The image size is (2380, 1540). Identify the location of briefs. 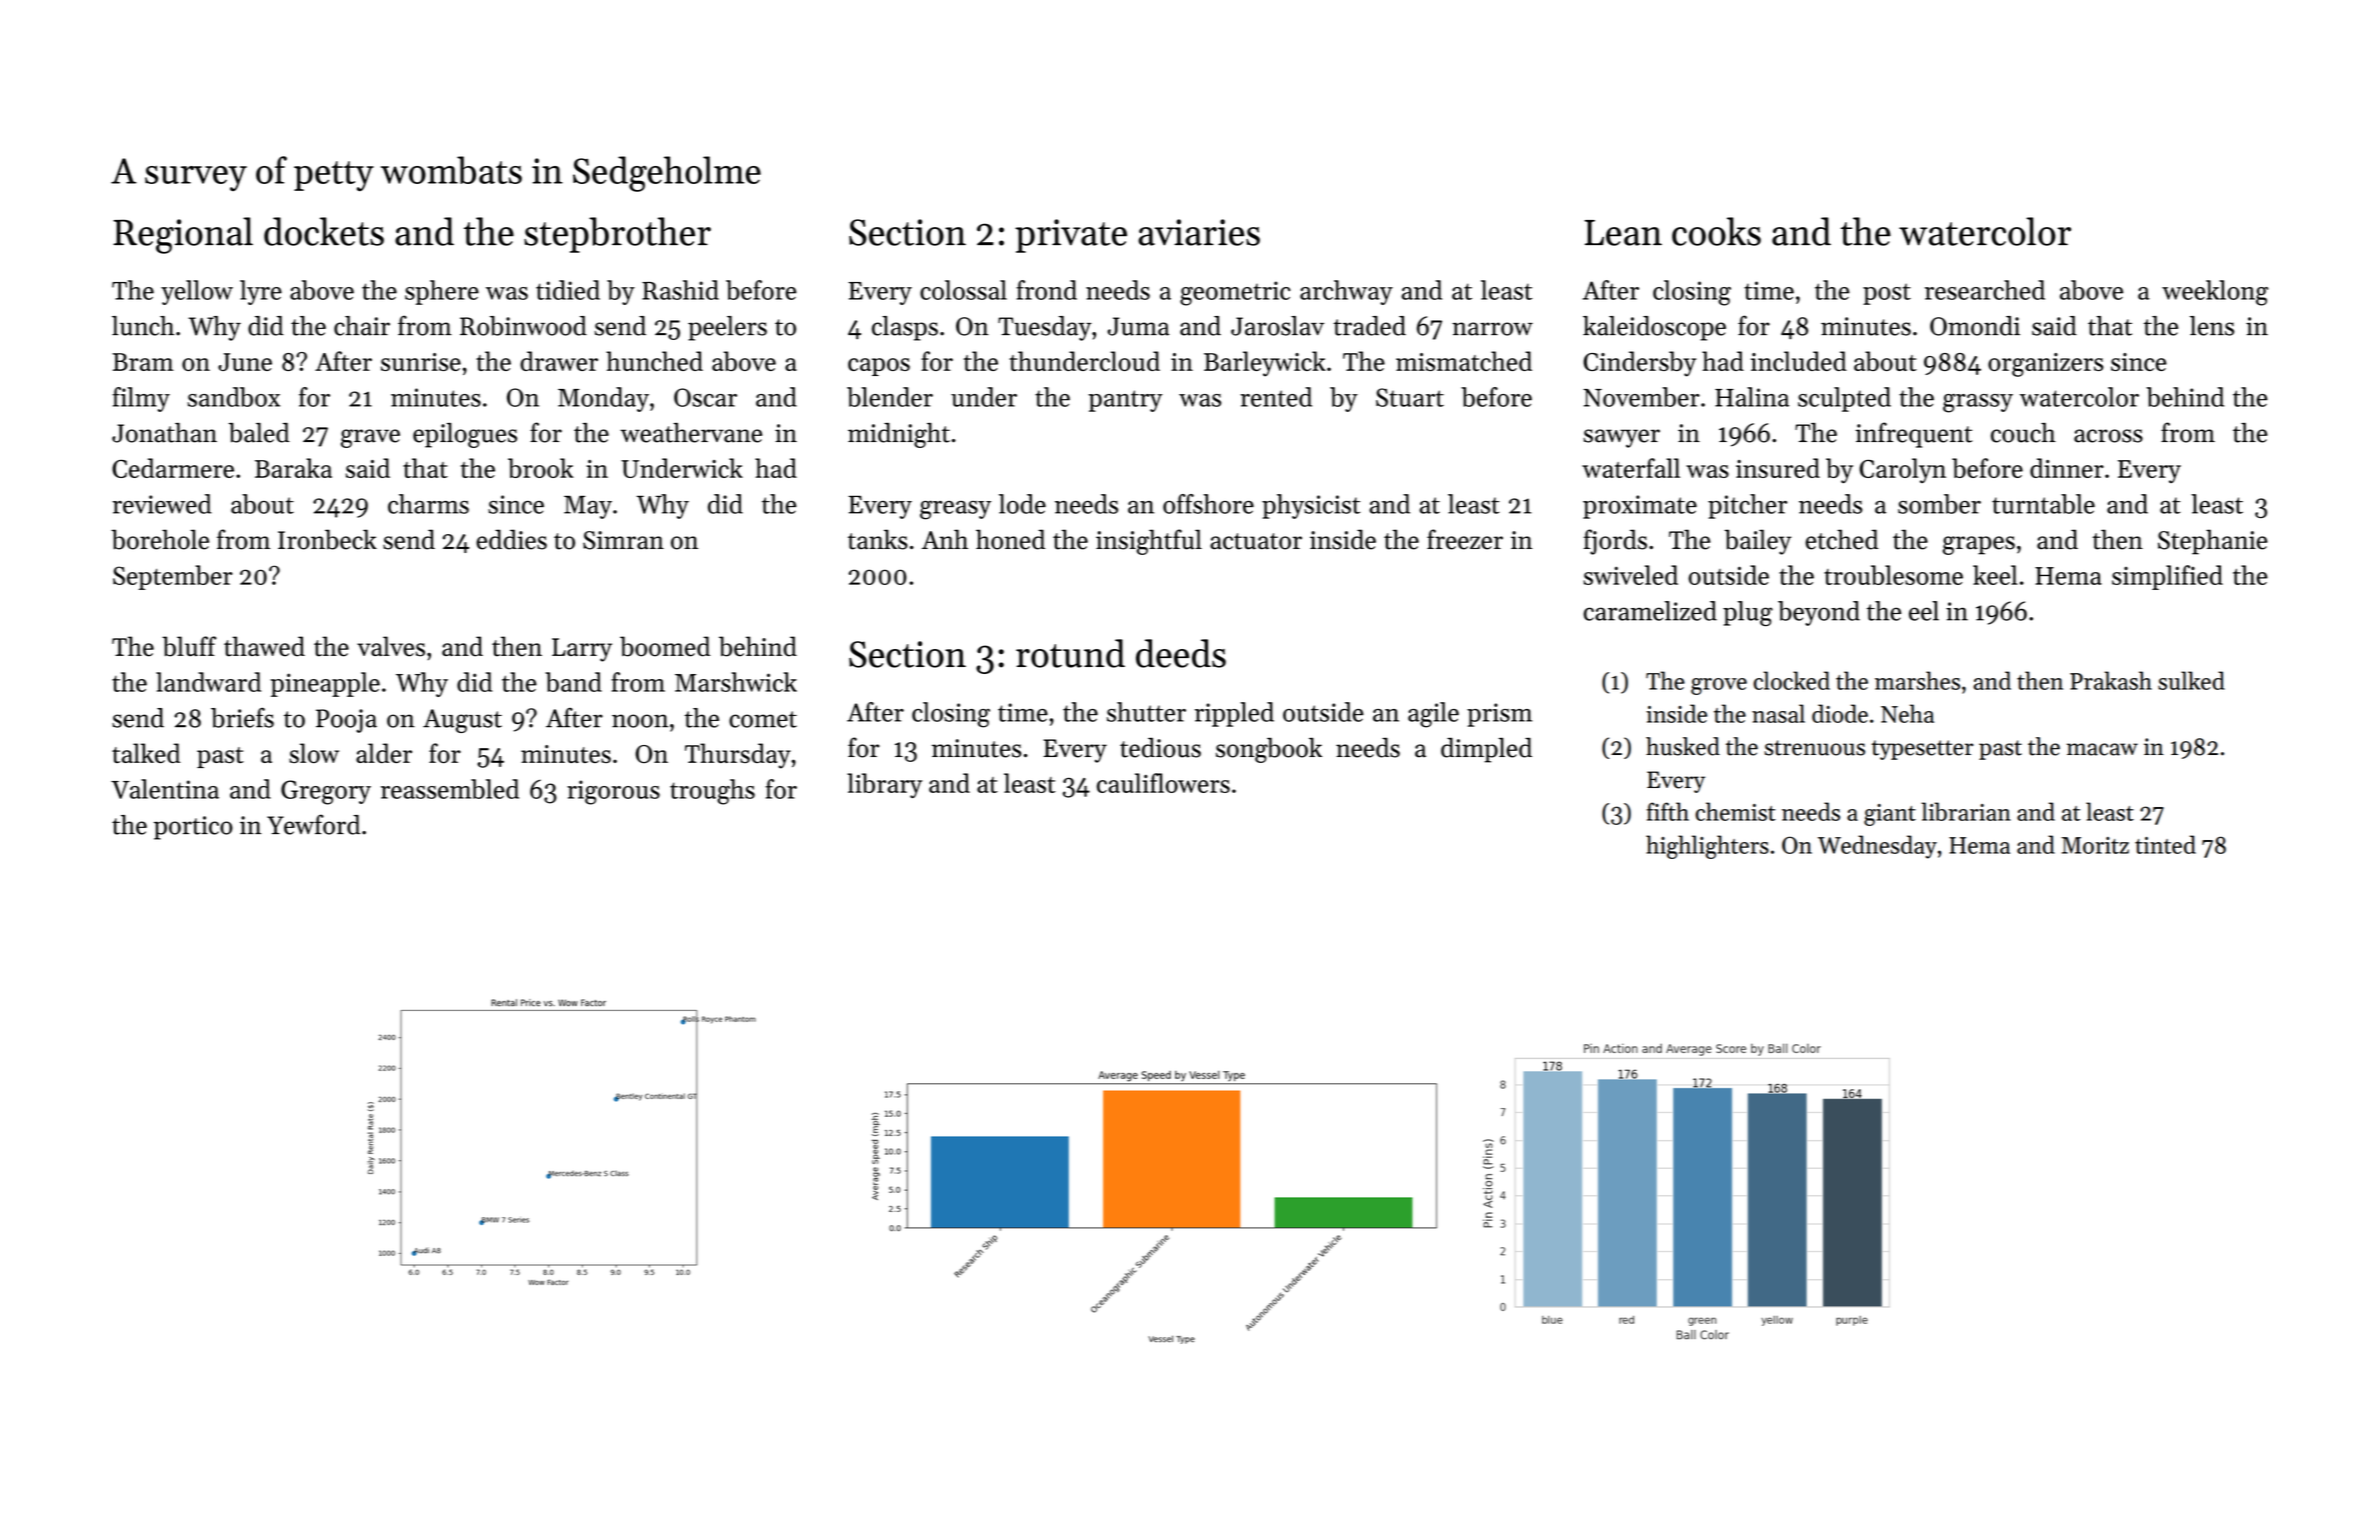
(242, 717).
